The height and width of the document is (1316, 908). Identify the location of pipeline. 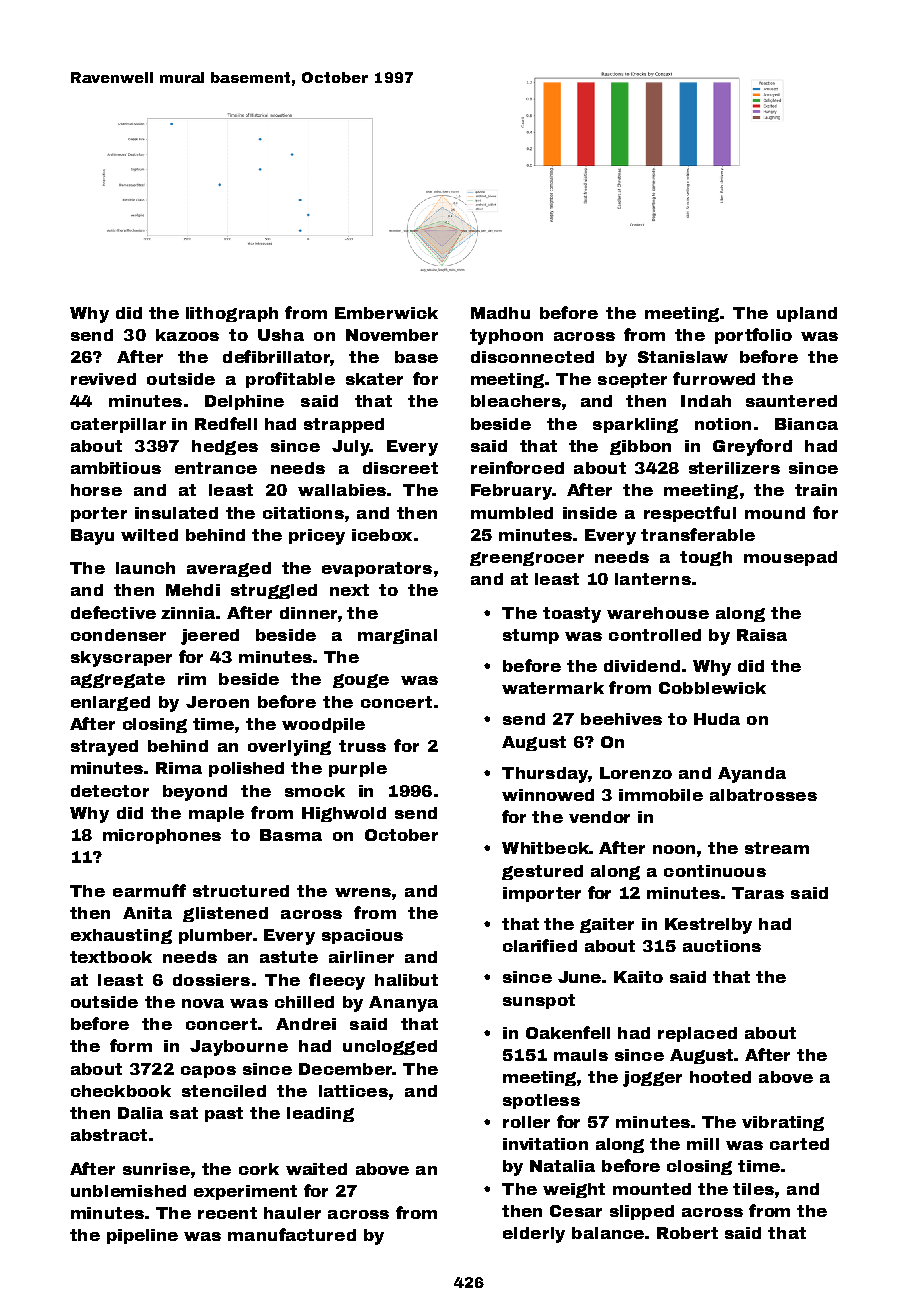
(142, 1236).
